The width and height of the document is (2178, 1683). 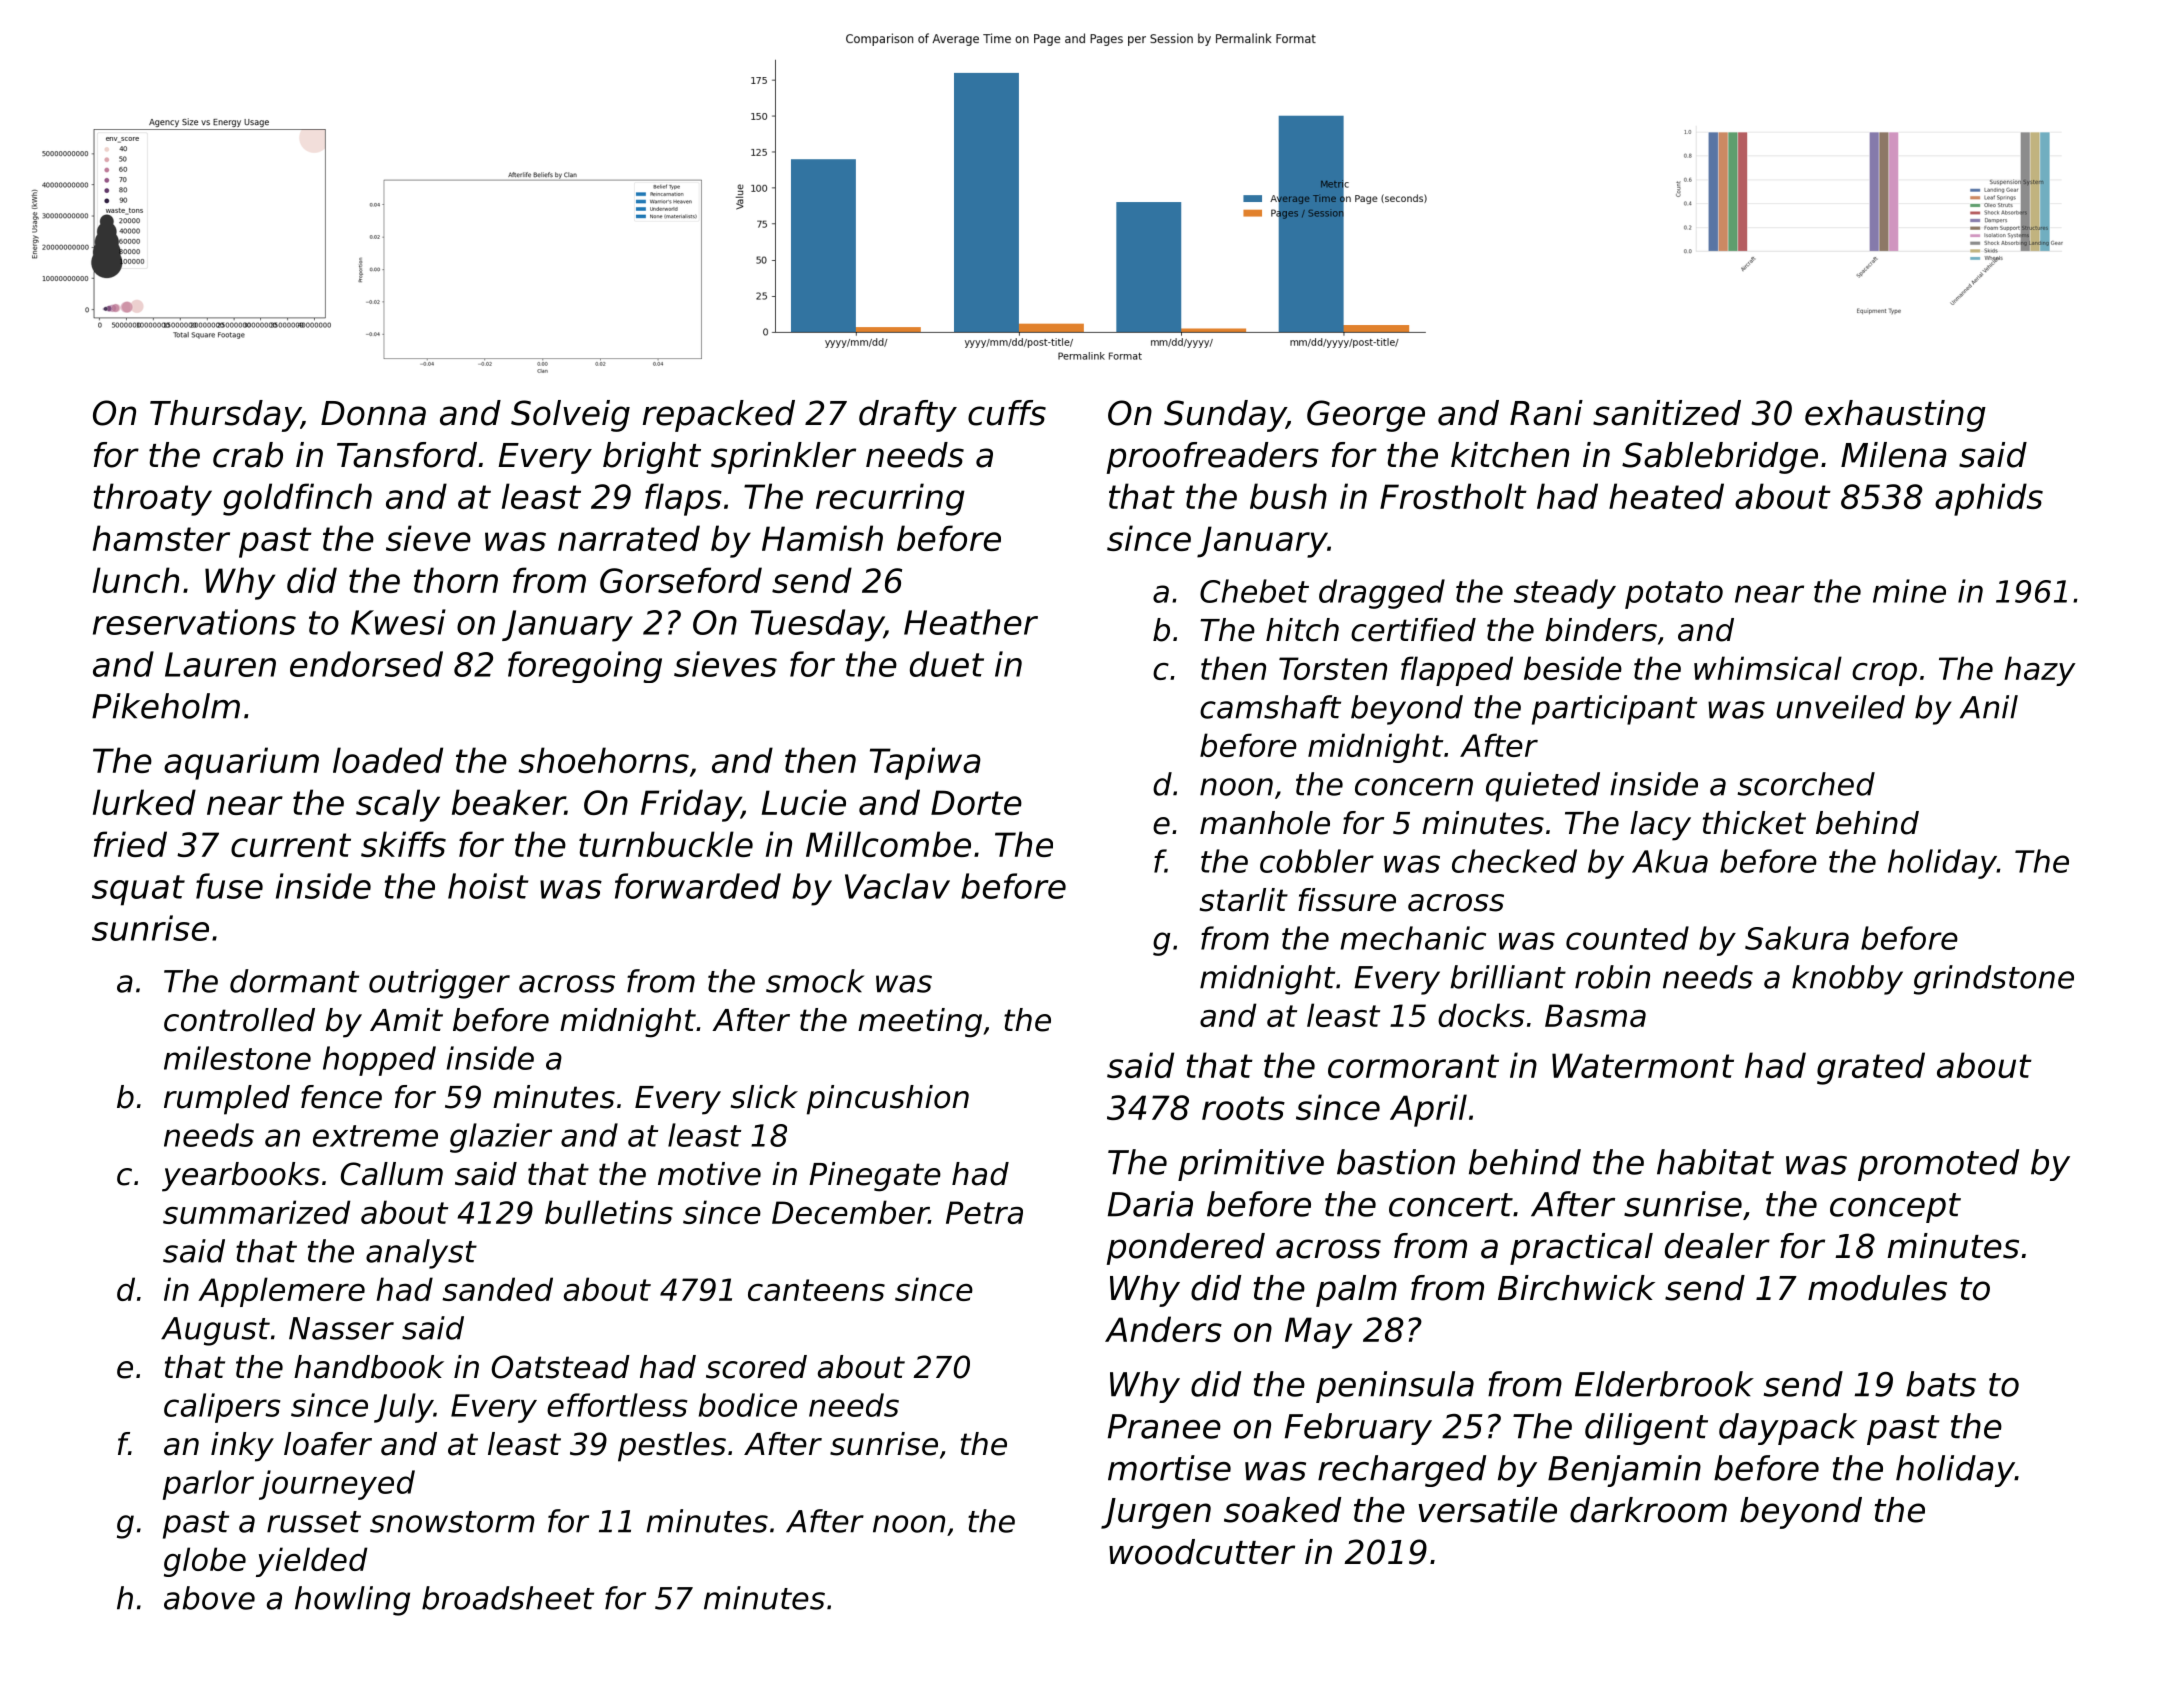 What do you see at coordinates (1648, 1510) in the document?
I see `darkroom` at bounding box center [1648, 1510].
